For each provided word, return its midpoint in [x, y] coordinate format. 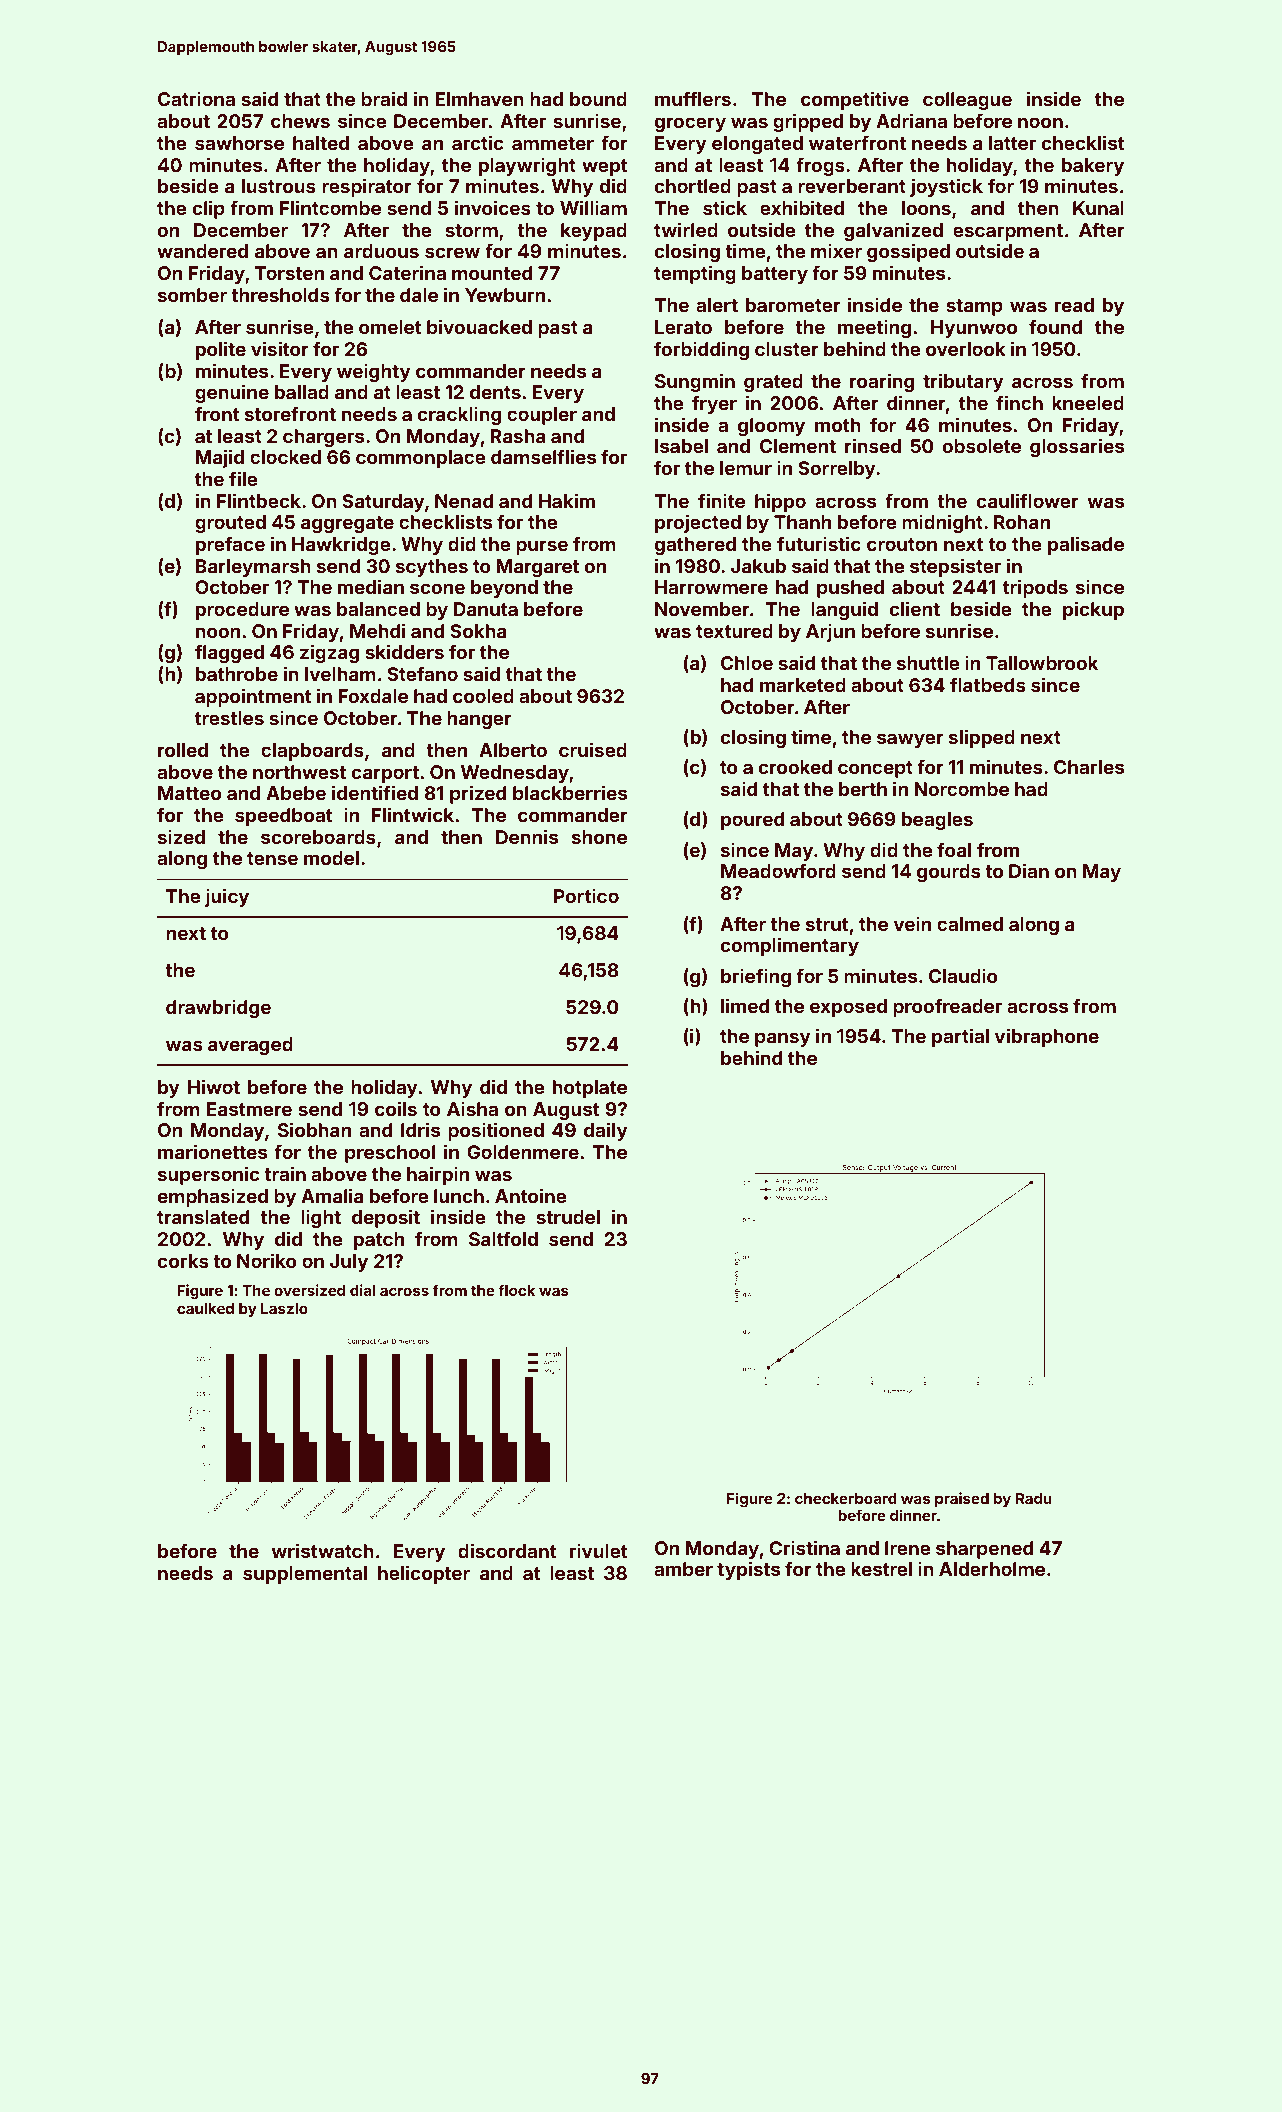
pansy [783, 1039]
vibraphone [1047, 1037]
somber [192, 295]
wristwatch [323, 1550]
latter [1012, 143]
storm [471, 230]
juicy [227, 897]
